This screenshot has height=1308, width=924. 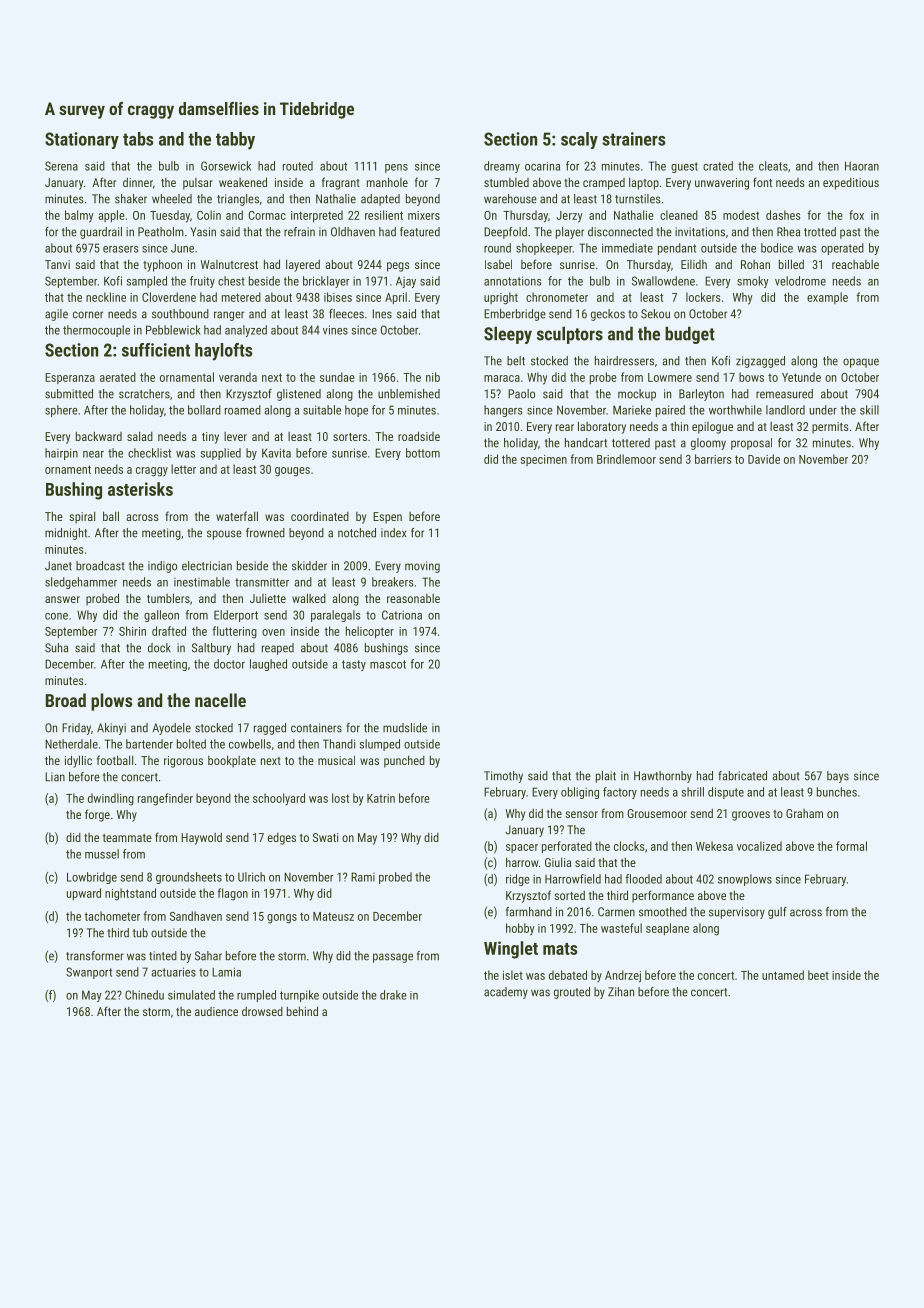 I want to click on triangles, so click(x=238, y=200).
